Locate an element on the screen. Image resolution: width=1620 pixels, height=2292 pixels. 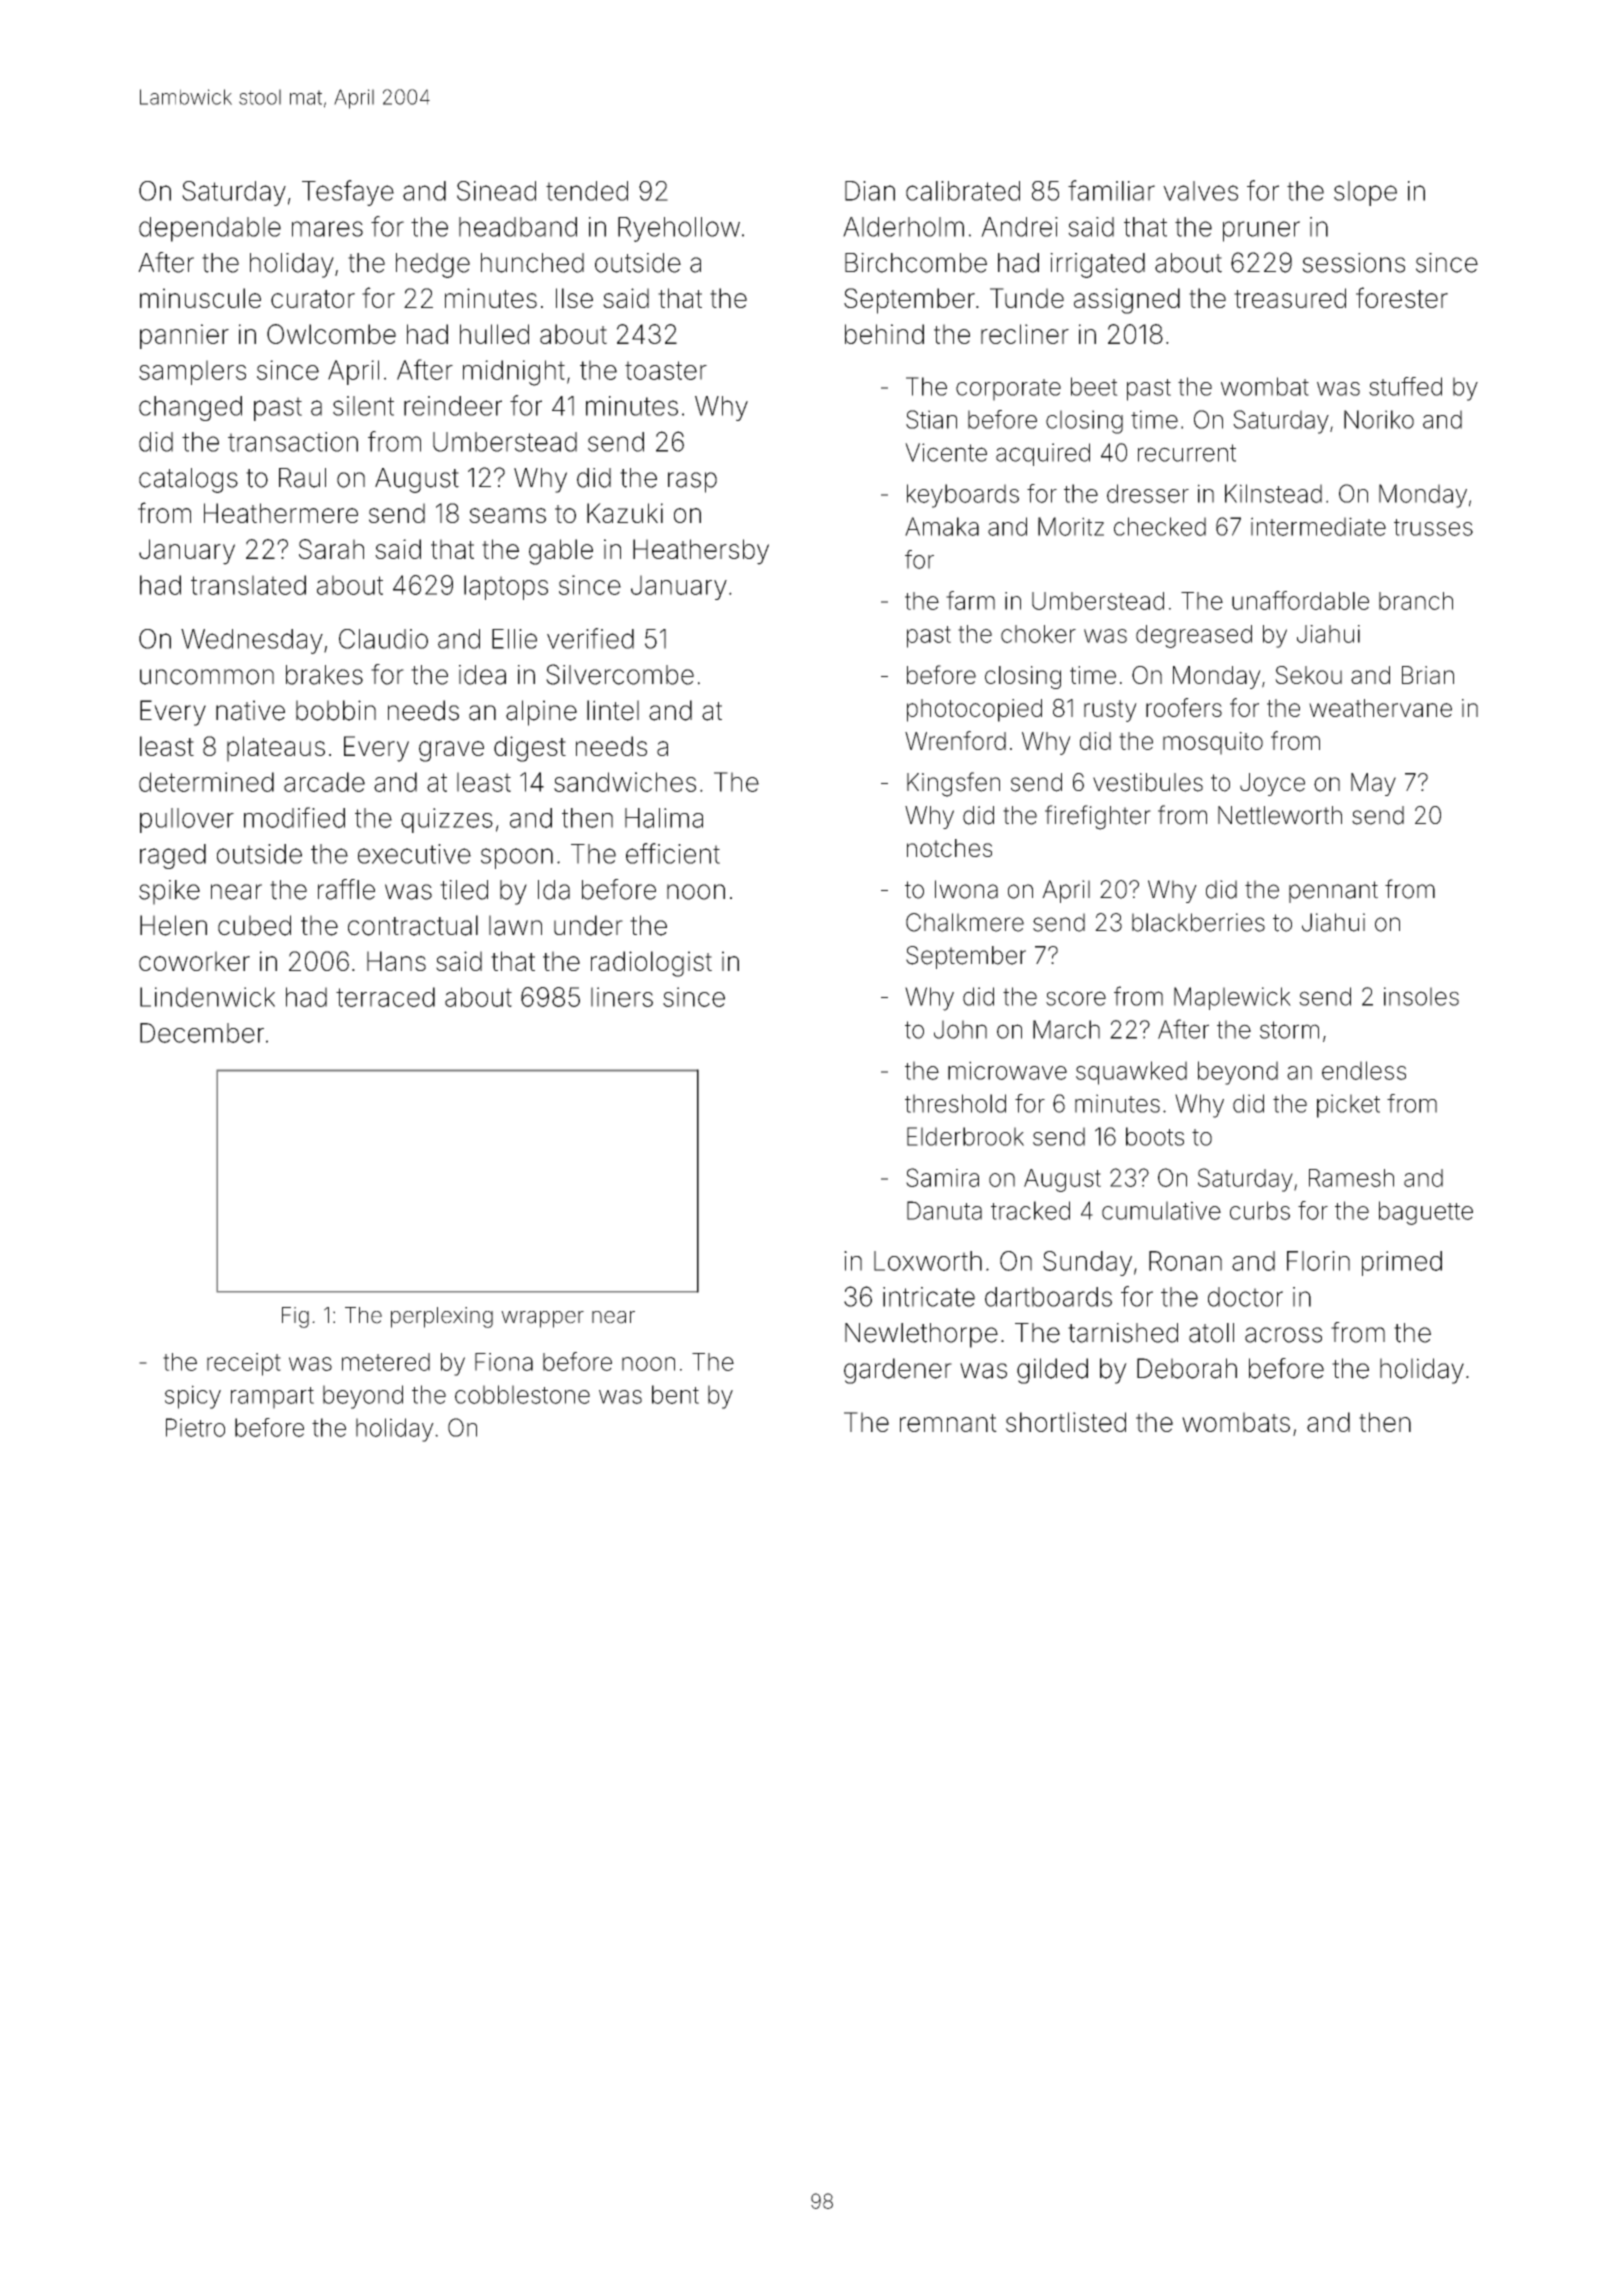
bent is located at coordinates (675, 1394).
